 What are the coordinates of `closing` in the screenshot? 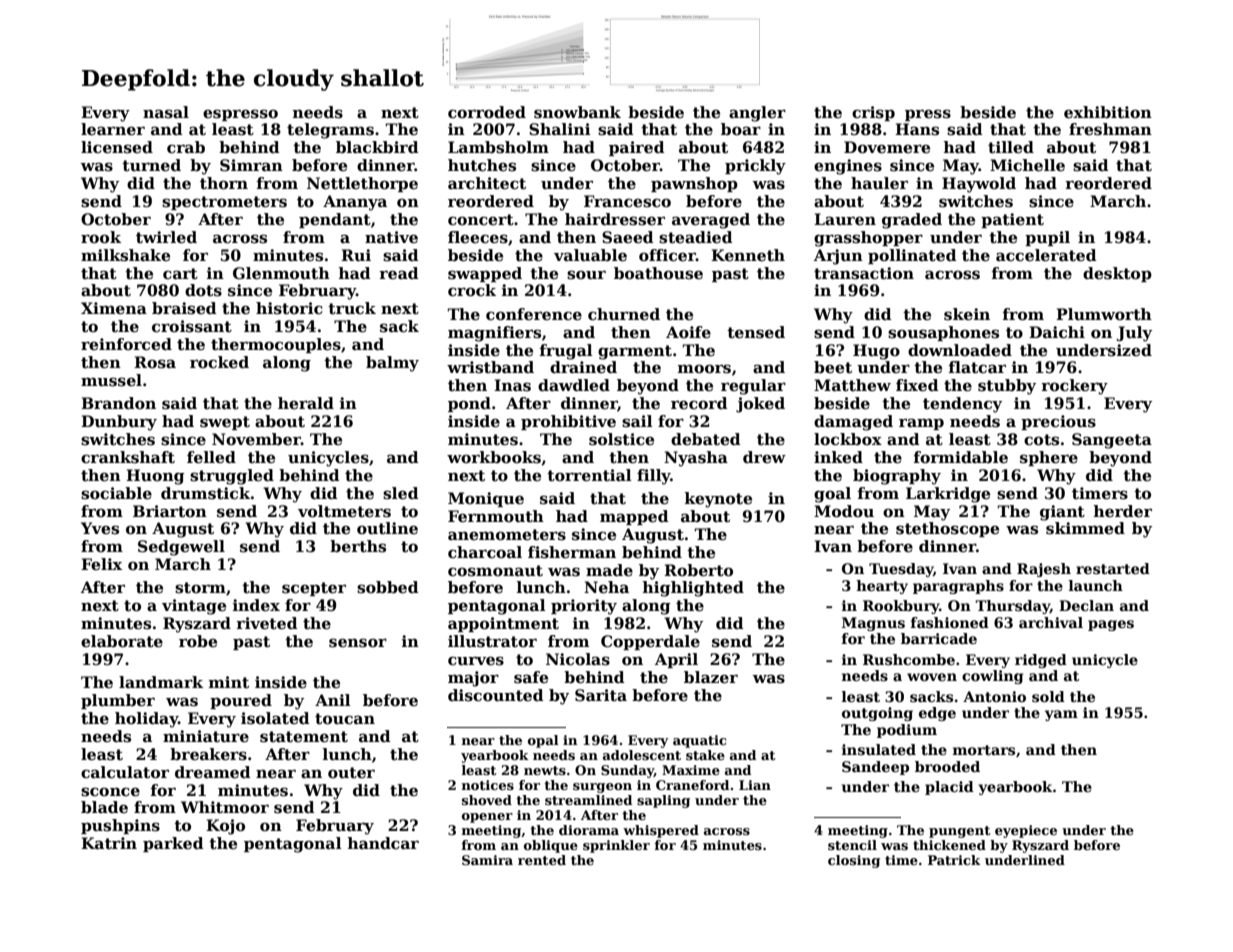 It's located at (854, 861).
